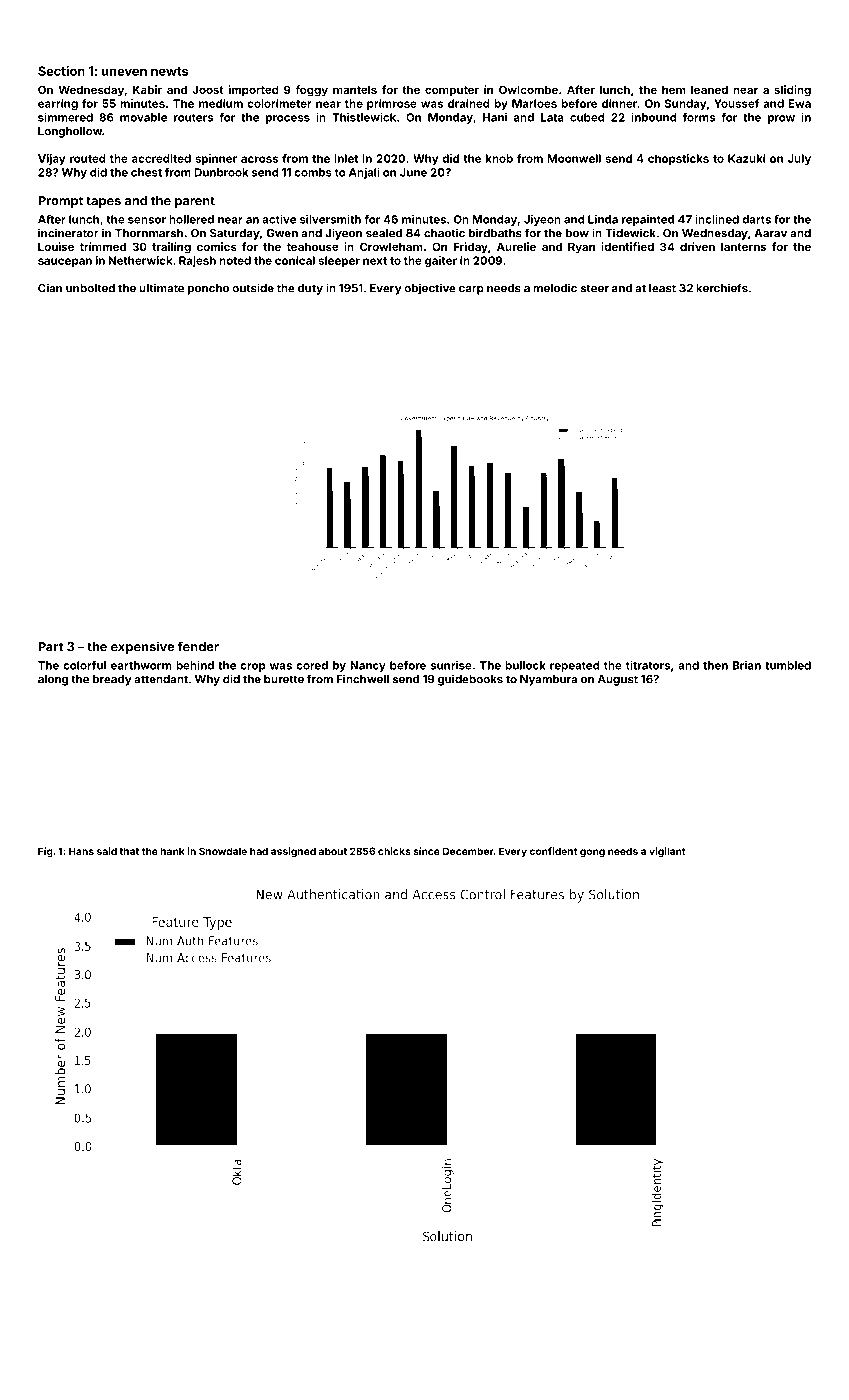 The width and height of the screenshot is (849, 1400). What do you see at coordinates (788, 665) in the screenshot?
I see `tumbled` at bounding box center [788, 665].
